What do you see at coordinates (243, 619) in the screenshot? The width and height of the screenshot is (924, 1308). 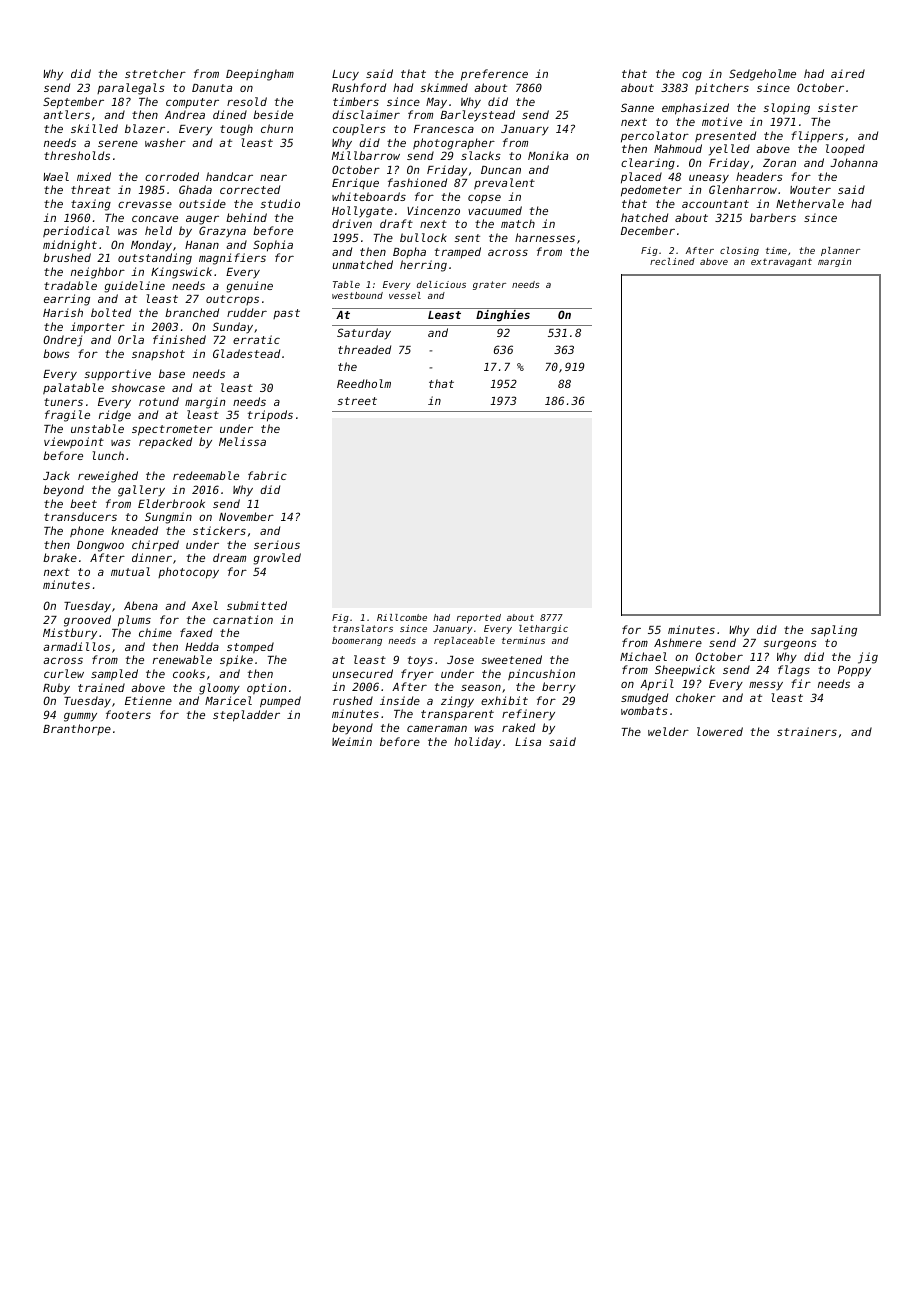 I see `carnation` at bounding box center [243, 619].
